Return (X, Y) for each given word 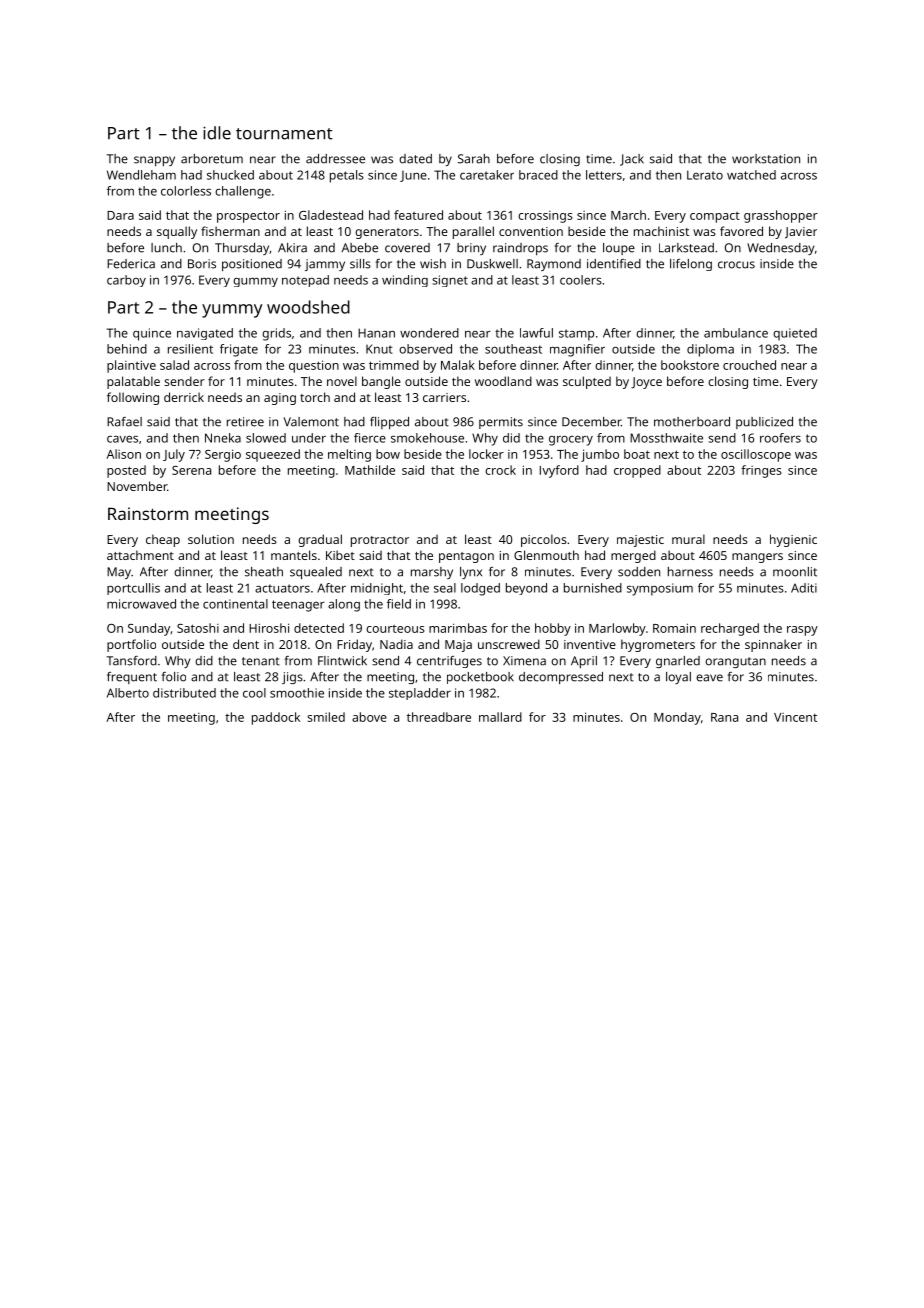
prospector (248, 217)
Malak (458, 365)
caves (122, 439)
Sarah (474, 159)
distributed (184, 693)
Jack (632, 160)
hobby (553, 629)
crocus (736, 265)
